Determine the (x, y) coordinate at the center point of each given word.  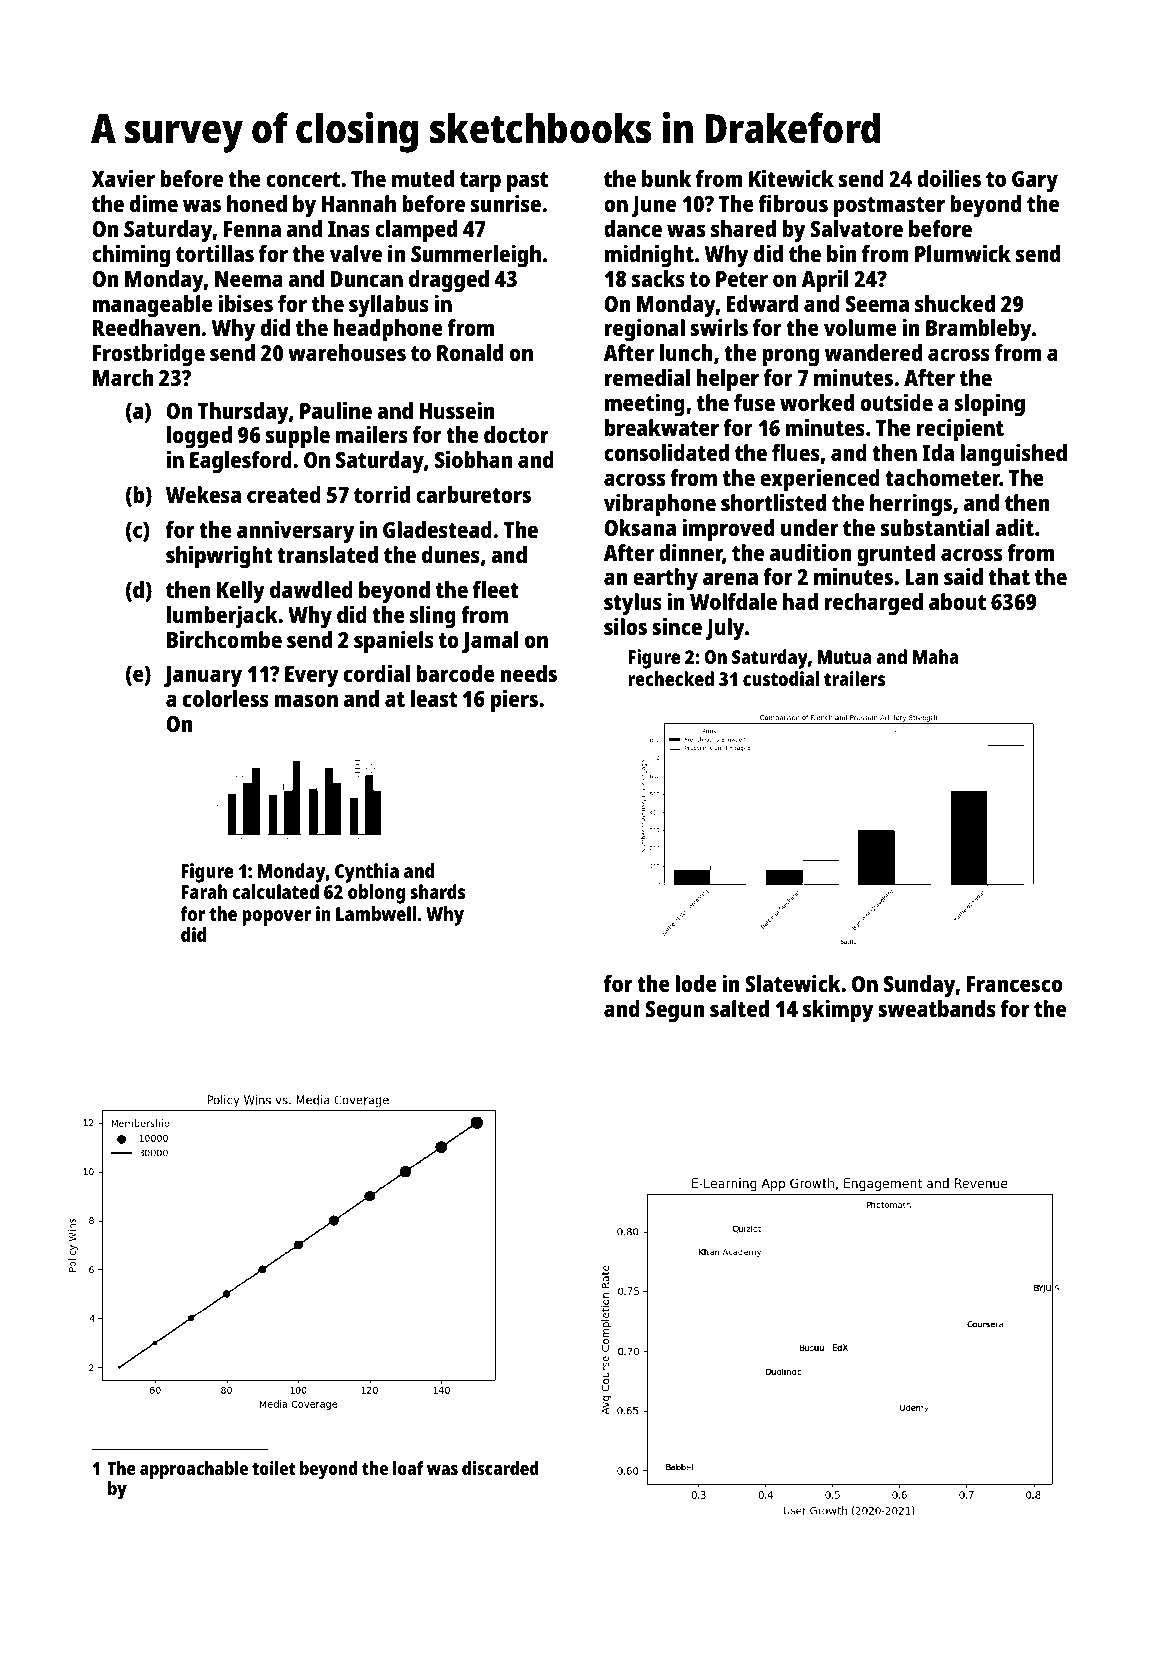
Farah (204, 891)
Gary (1035, 182)
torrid (382, 494)
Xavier (123, 178)
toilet (274, 1468)
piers (514, 701)
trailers (854, 678)
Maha (935, 656)
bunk (666, 178)
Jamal (490, 642)
